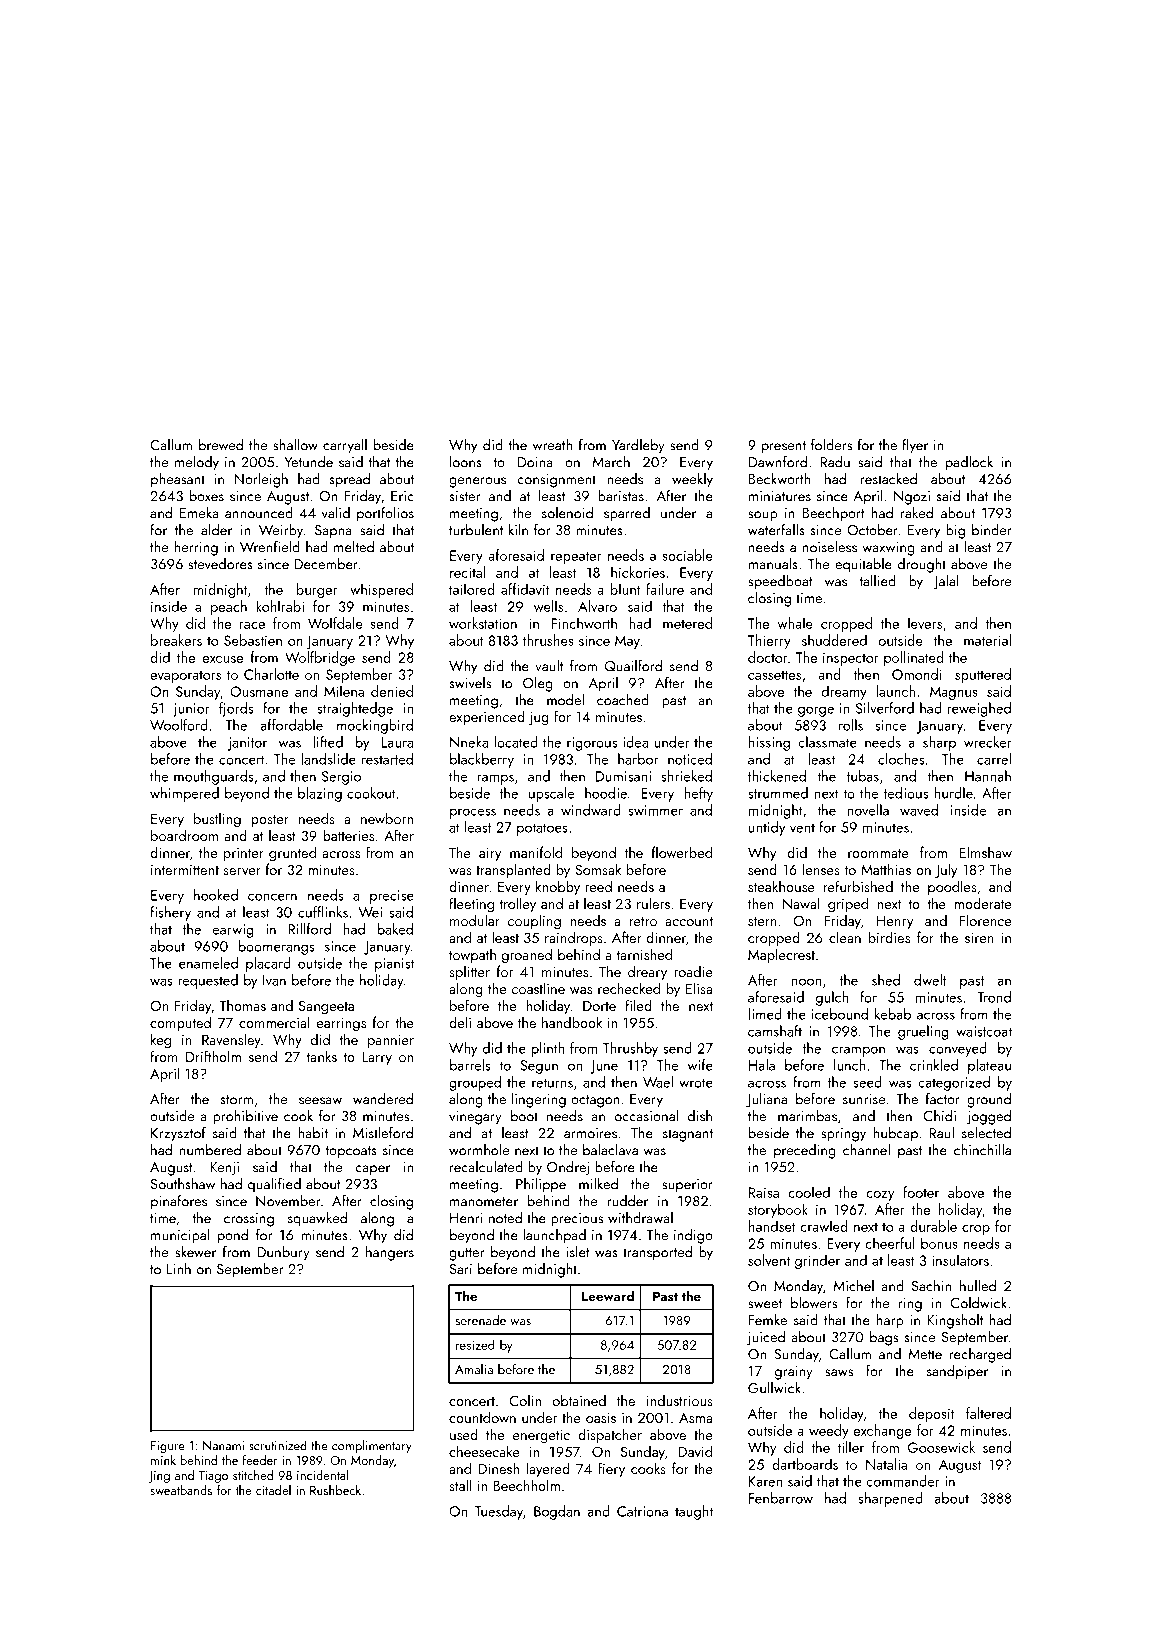 This image has width=1162, height=1644. I want to click on levers, so click(925, 623).
